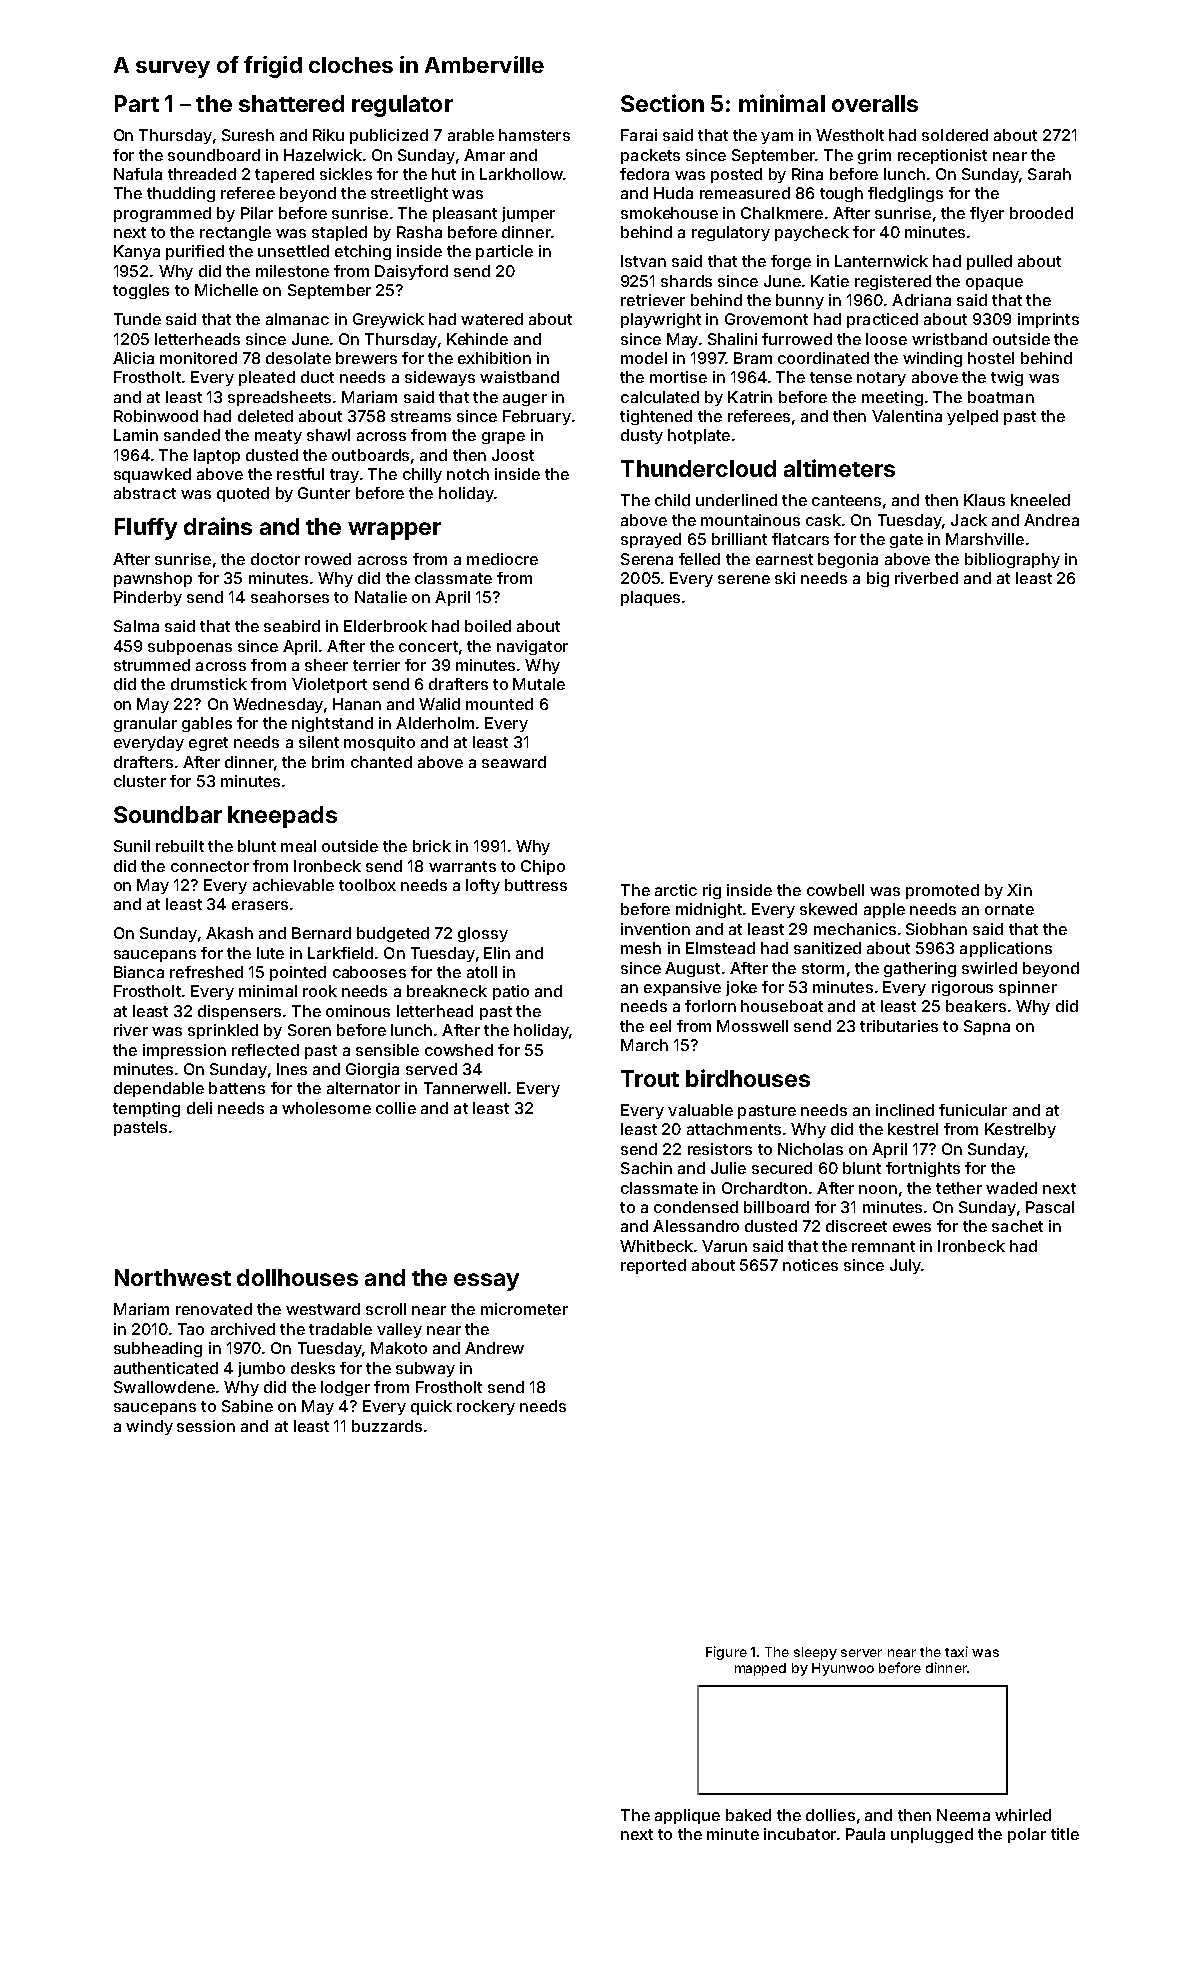 The image size is (1197, 1971). I want to click on subheading, so click(158, 1349).
